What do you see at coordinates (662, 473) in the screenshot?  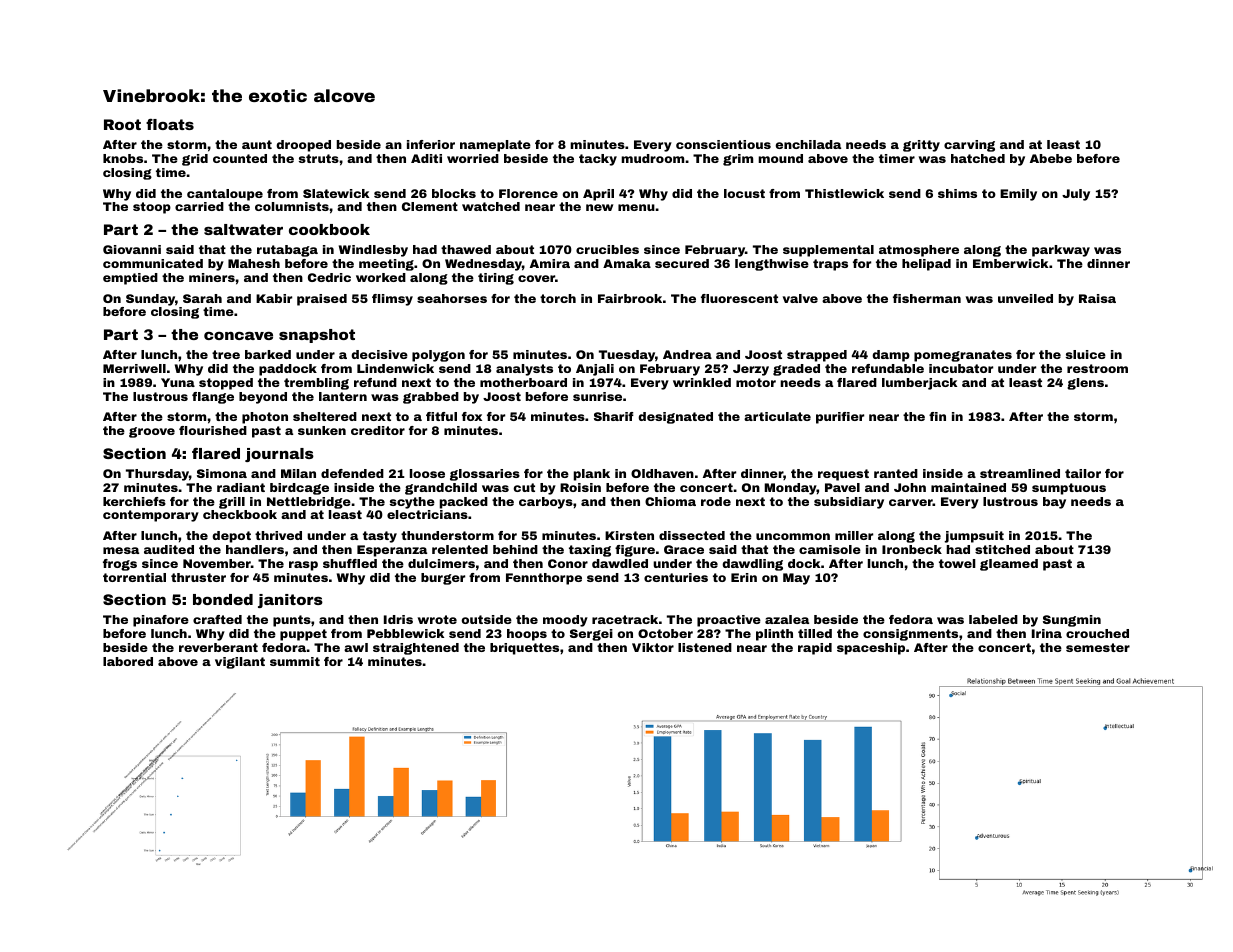 I see `Oldhaven` at bounding box center [662, 473].
